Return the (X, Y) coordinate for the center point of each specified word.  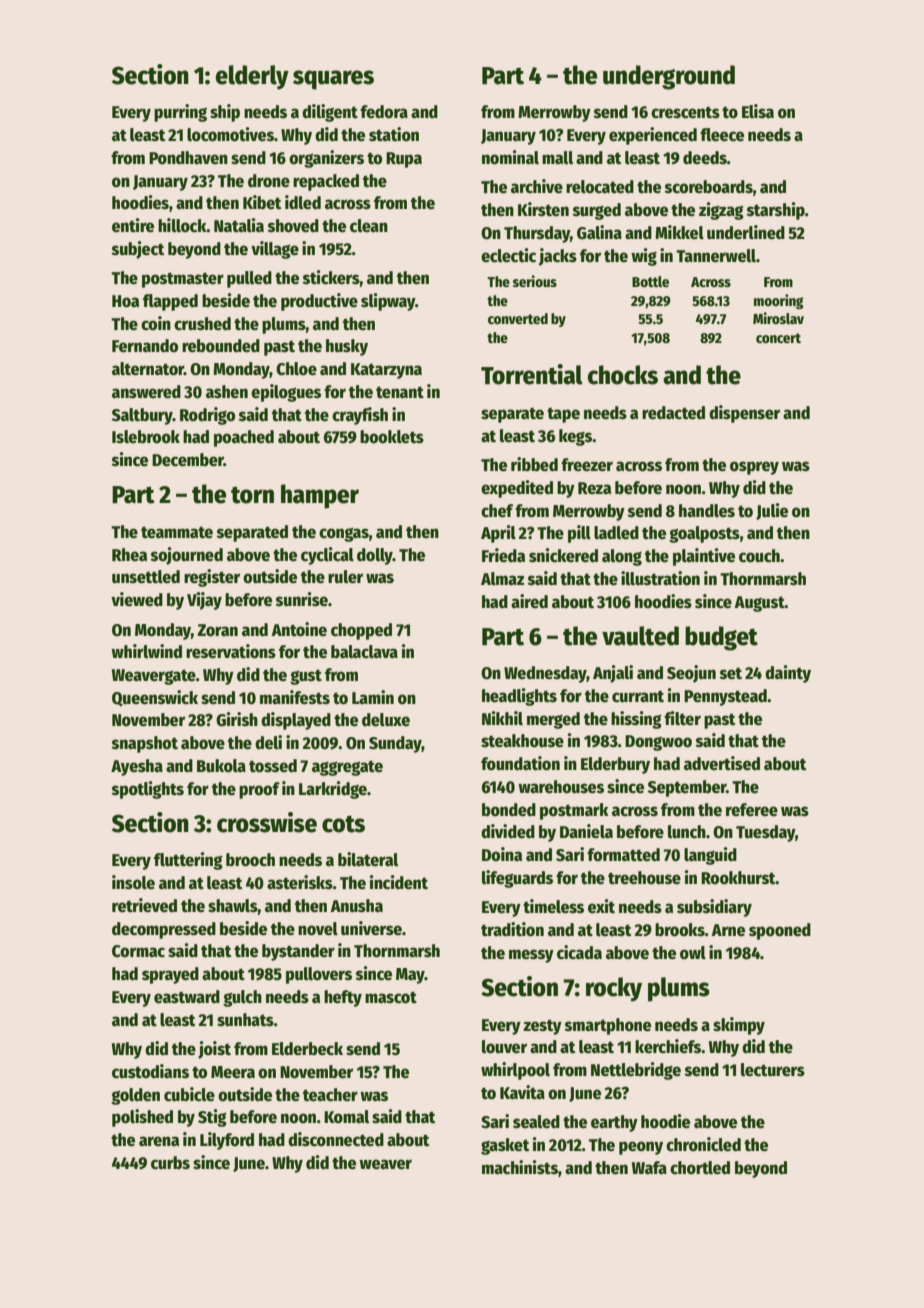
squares (333, 80)
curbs (170, 1163)
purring (180, 113)
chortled (700, 1168)
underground (669, 77)
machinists (520, 1167)
